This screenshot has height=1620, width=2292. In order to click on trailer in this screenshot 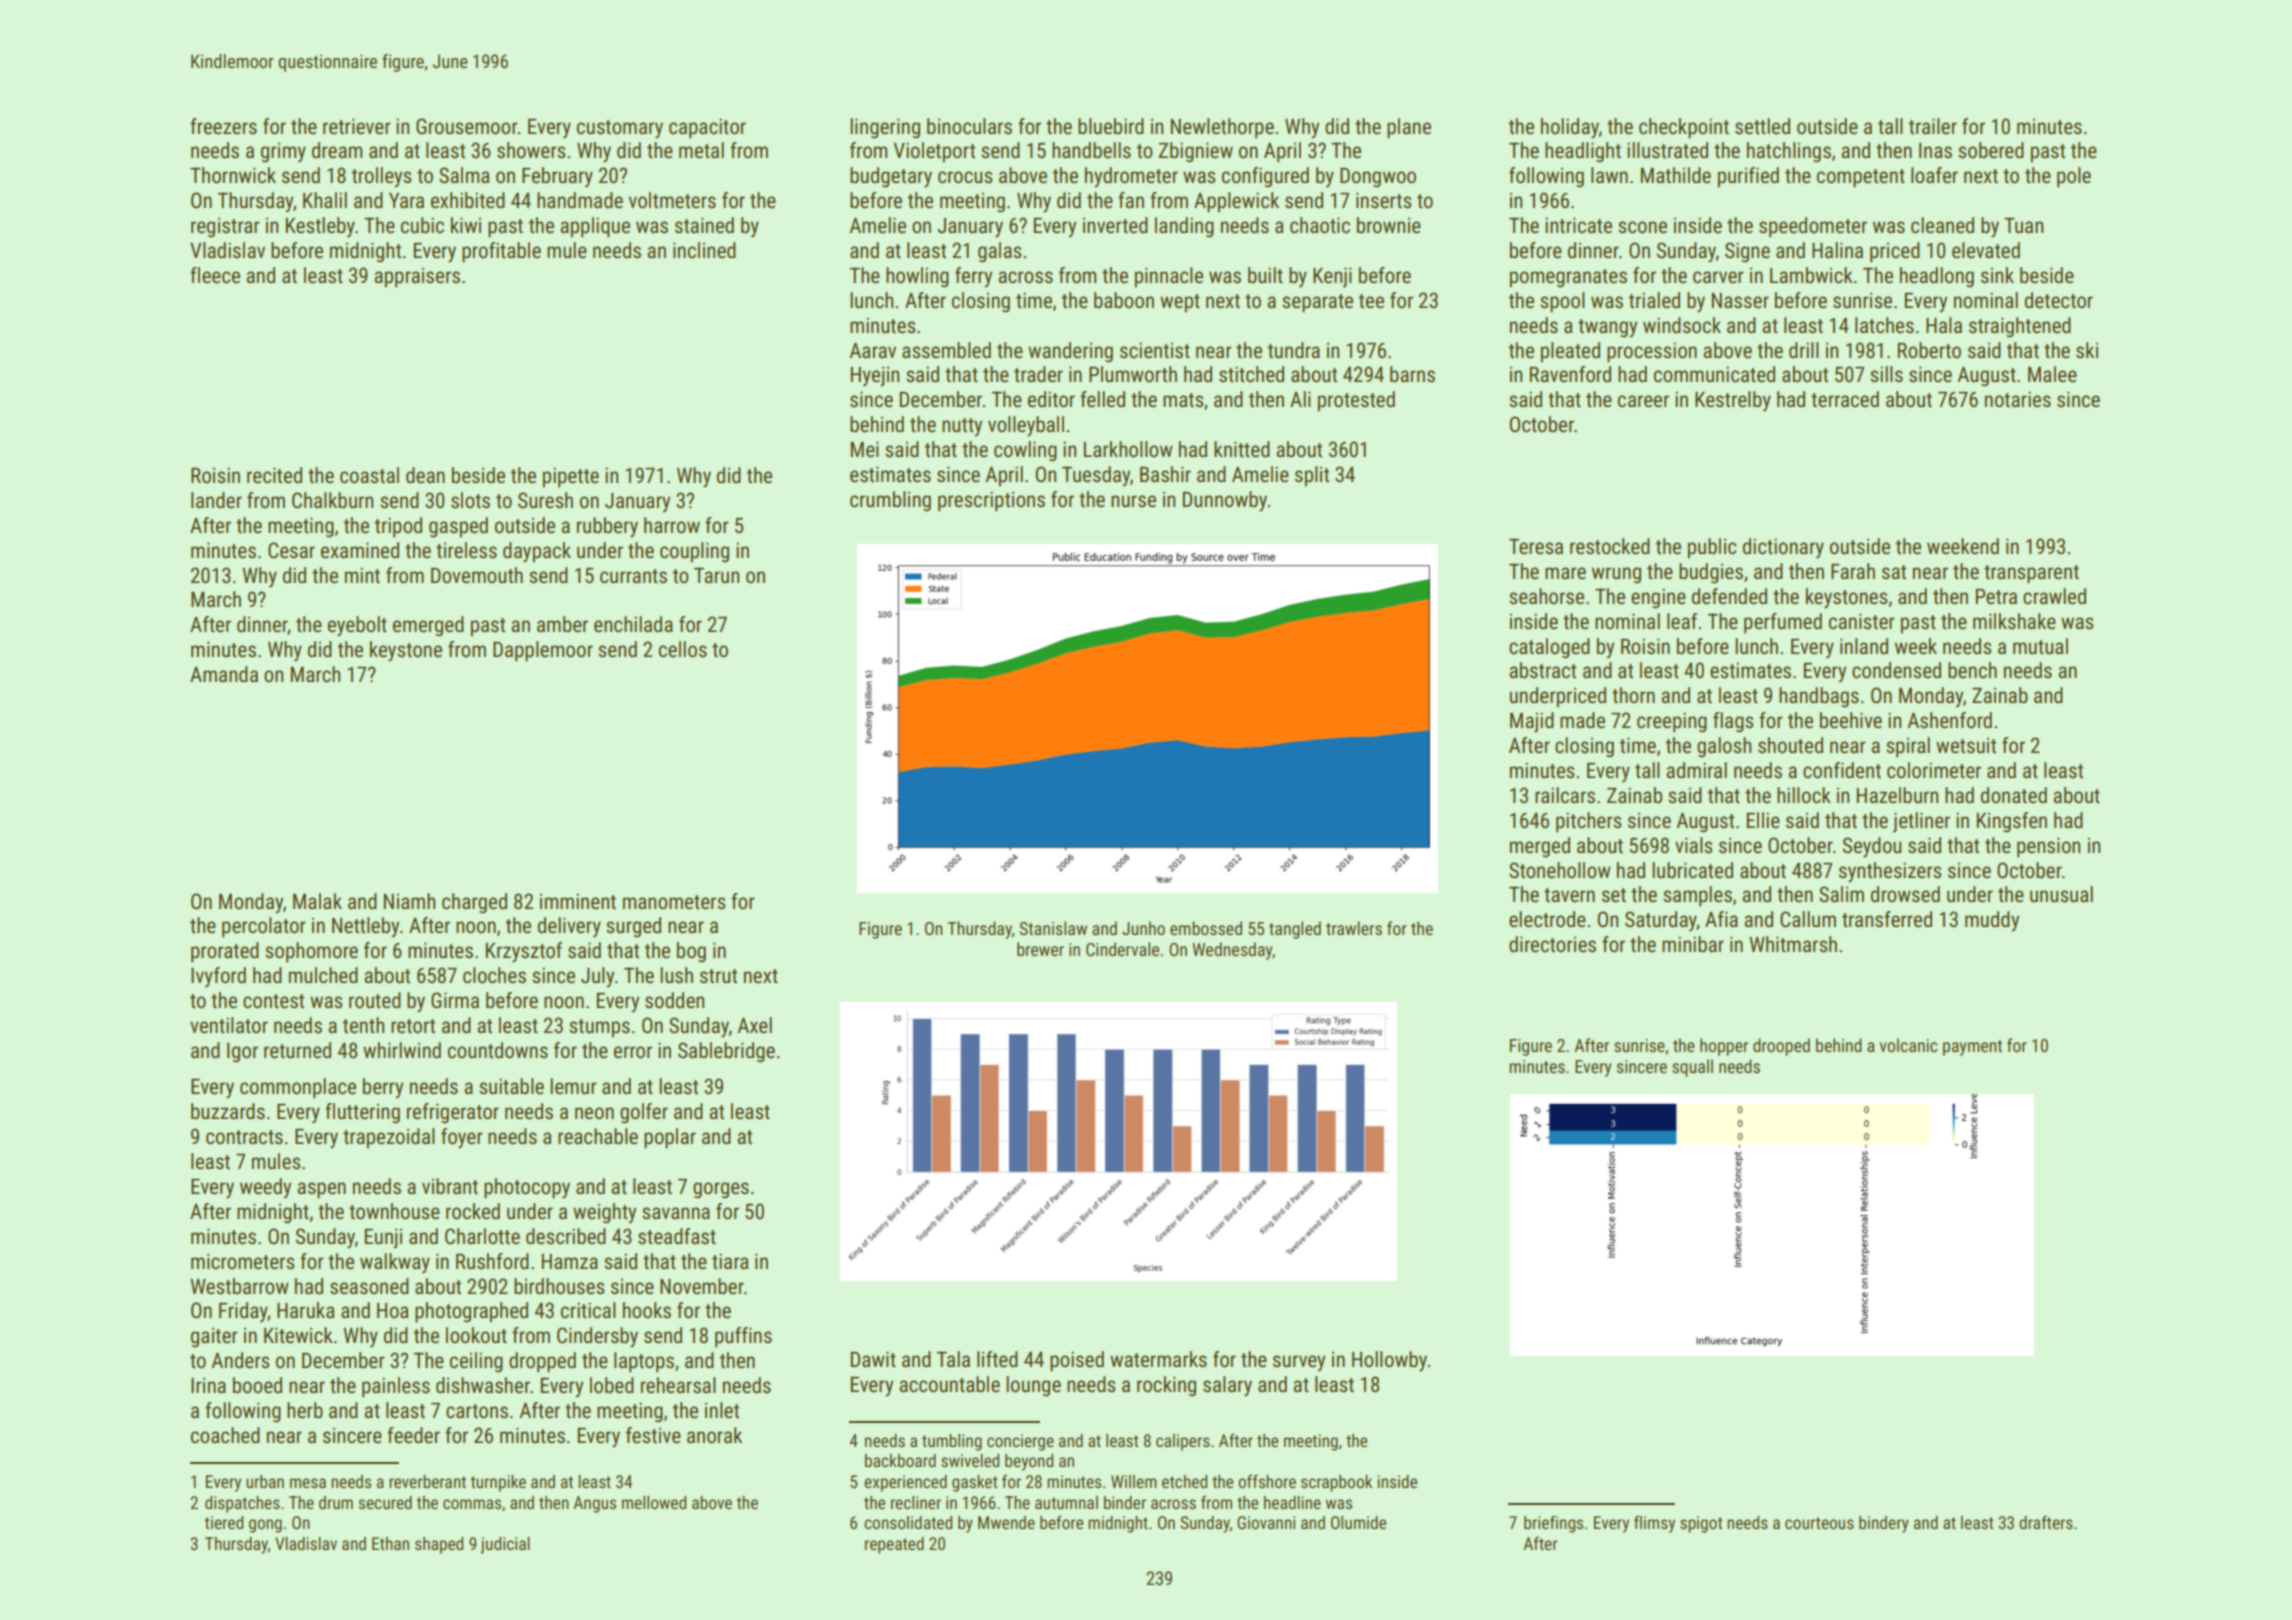, I will do `click(1932, 126)`.
